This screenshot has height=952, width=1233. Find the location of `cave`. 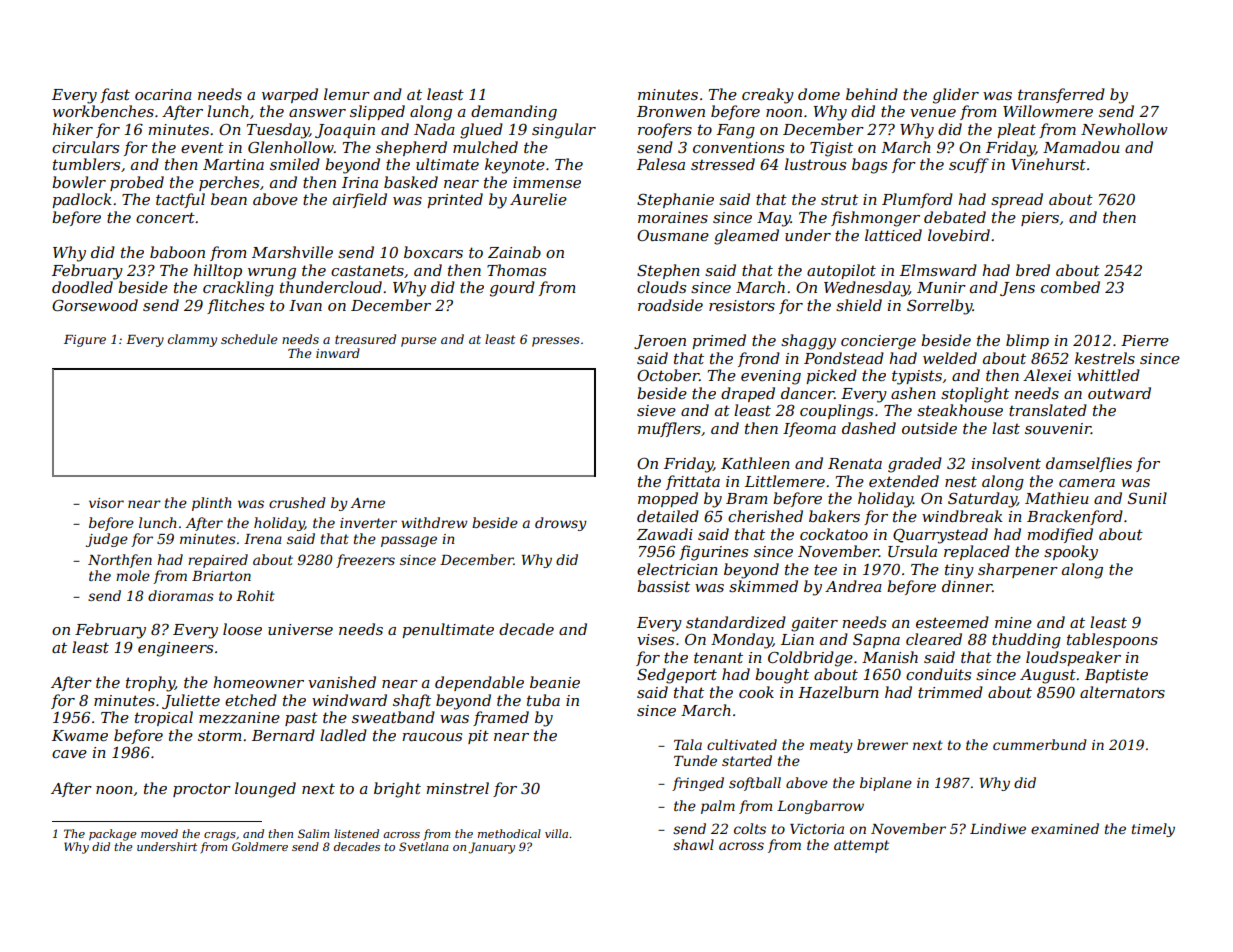

cave is located at coordinates (69, 754).
